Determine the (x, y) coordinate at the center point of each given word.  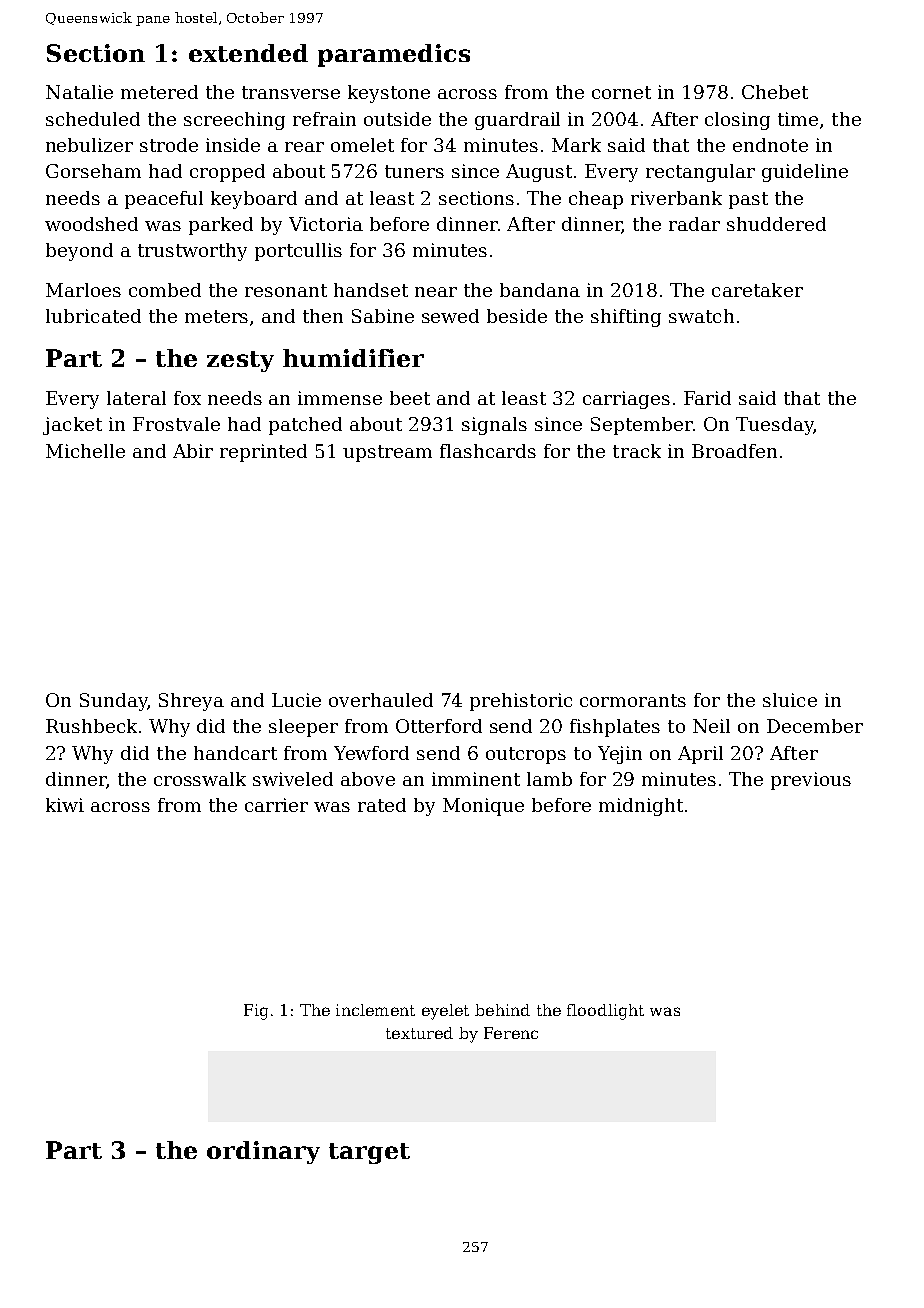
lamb (549, 779)
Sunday (114, 702)
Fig (256, 1012)
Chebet (775, 92)
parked (221, 226)
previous (811, 781)
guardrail (517, 121)
